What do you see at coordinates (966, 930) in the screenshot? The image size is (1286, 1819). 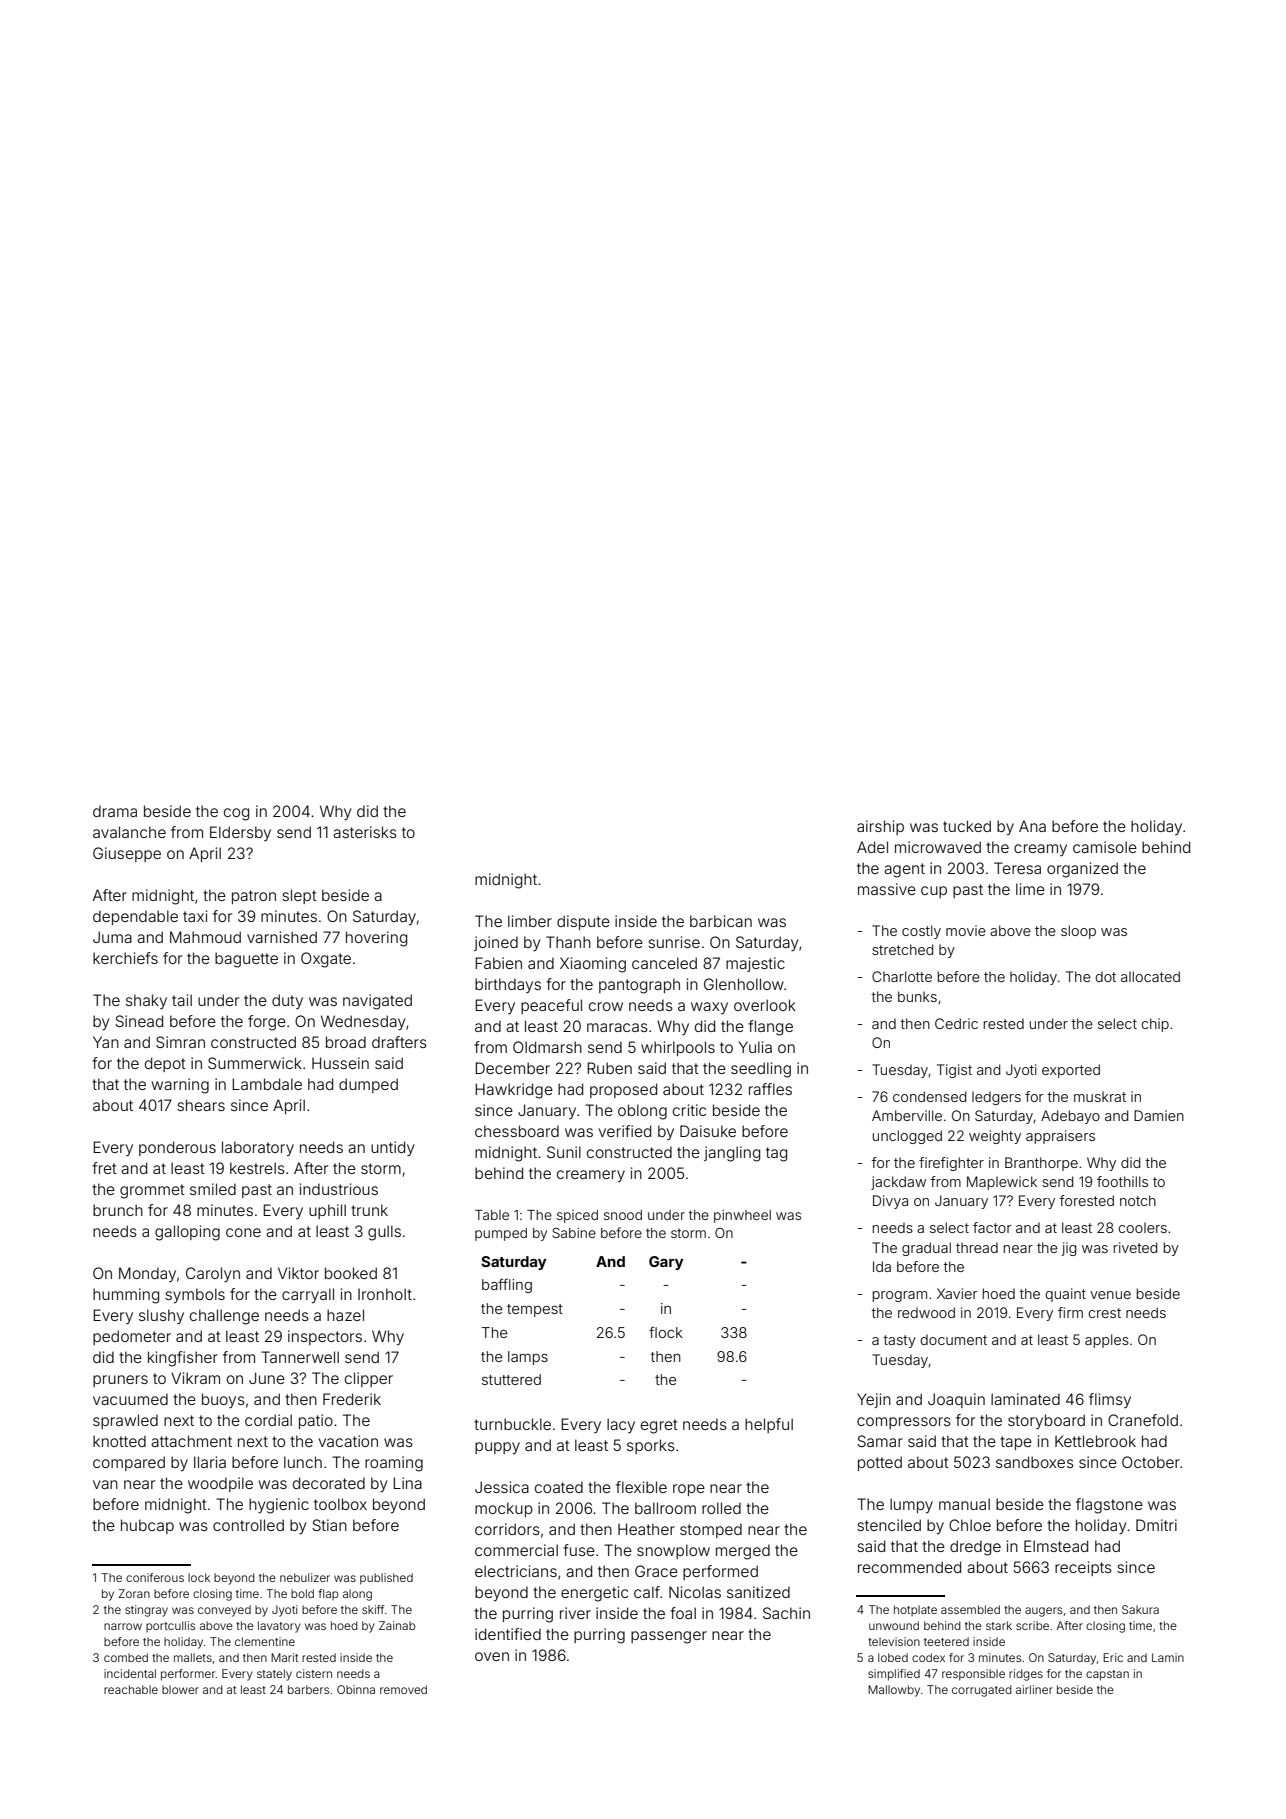 I see `movie` at bounding box center [966, 930].
